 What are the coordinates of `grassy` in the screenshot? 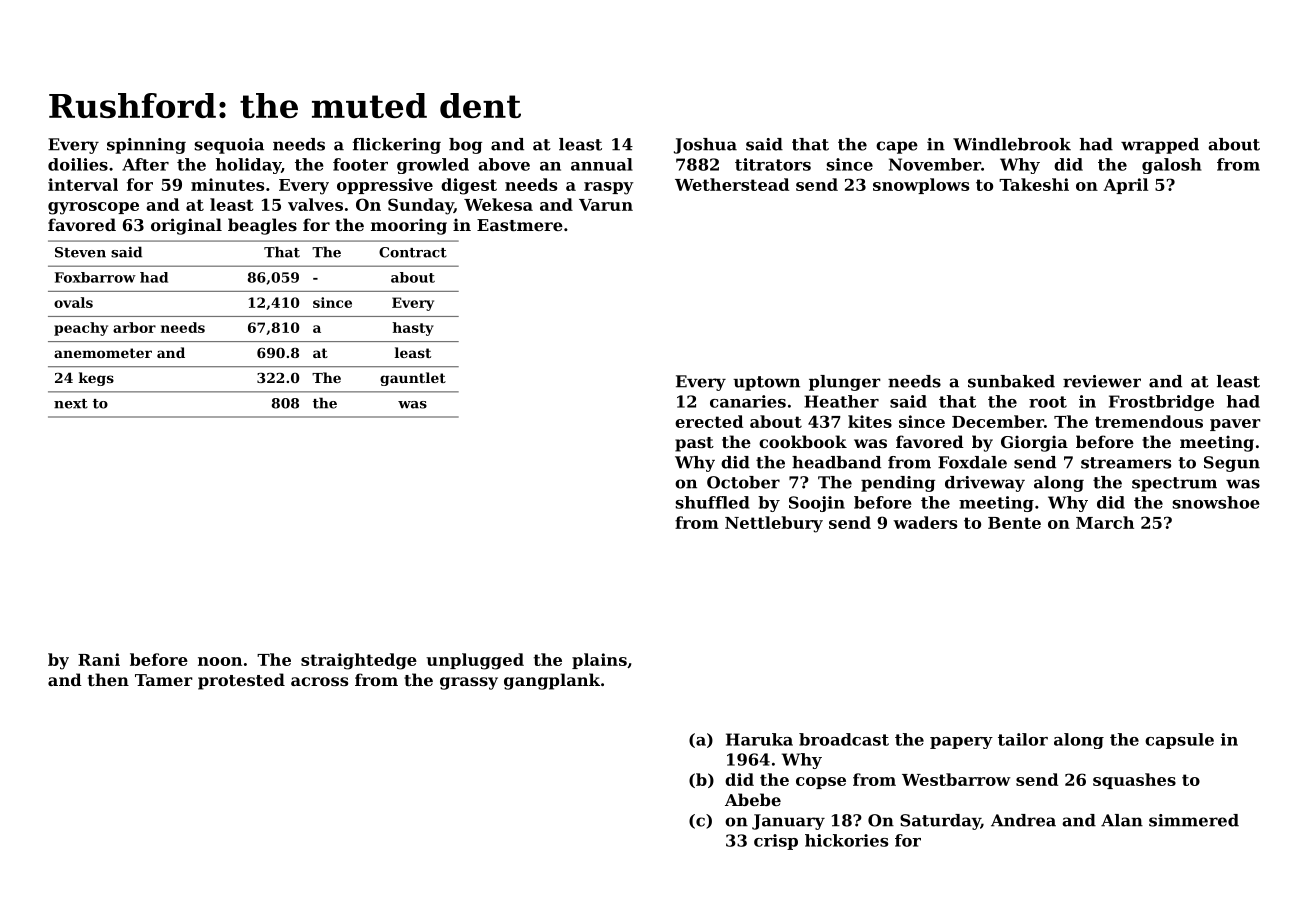 It's located at (469, 683).
